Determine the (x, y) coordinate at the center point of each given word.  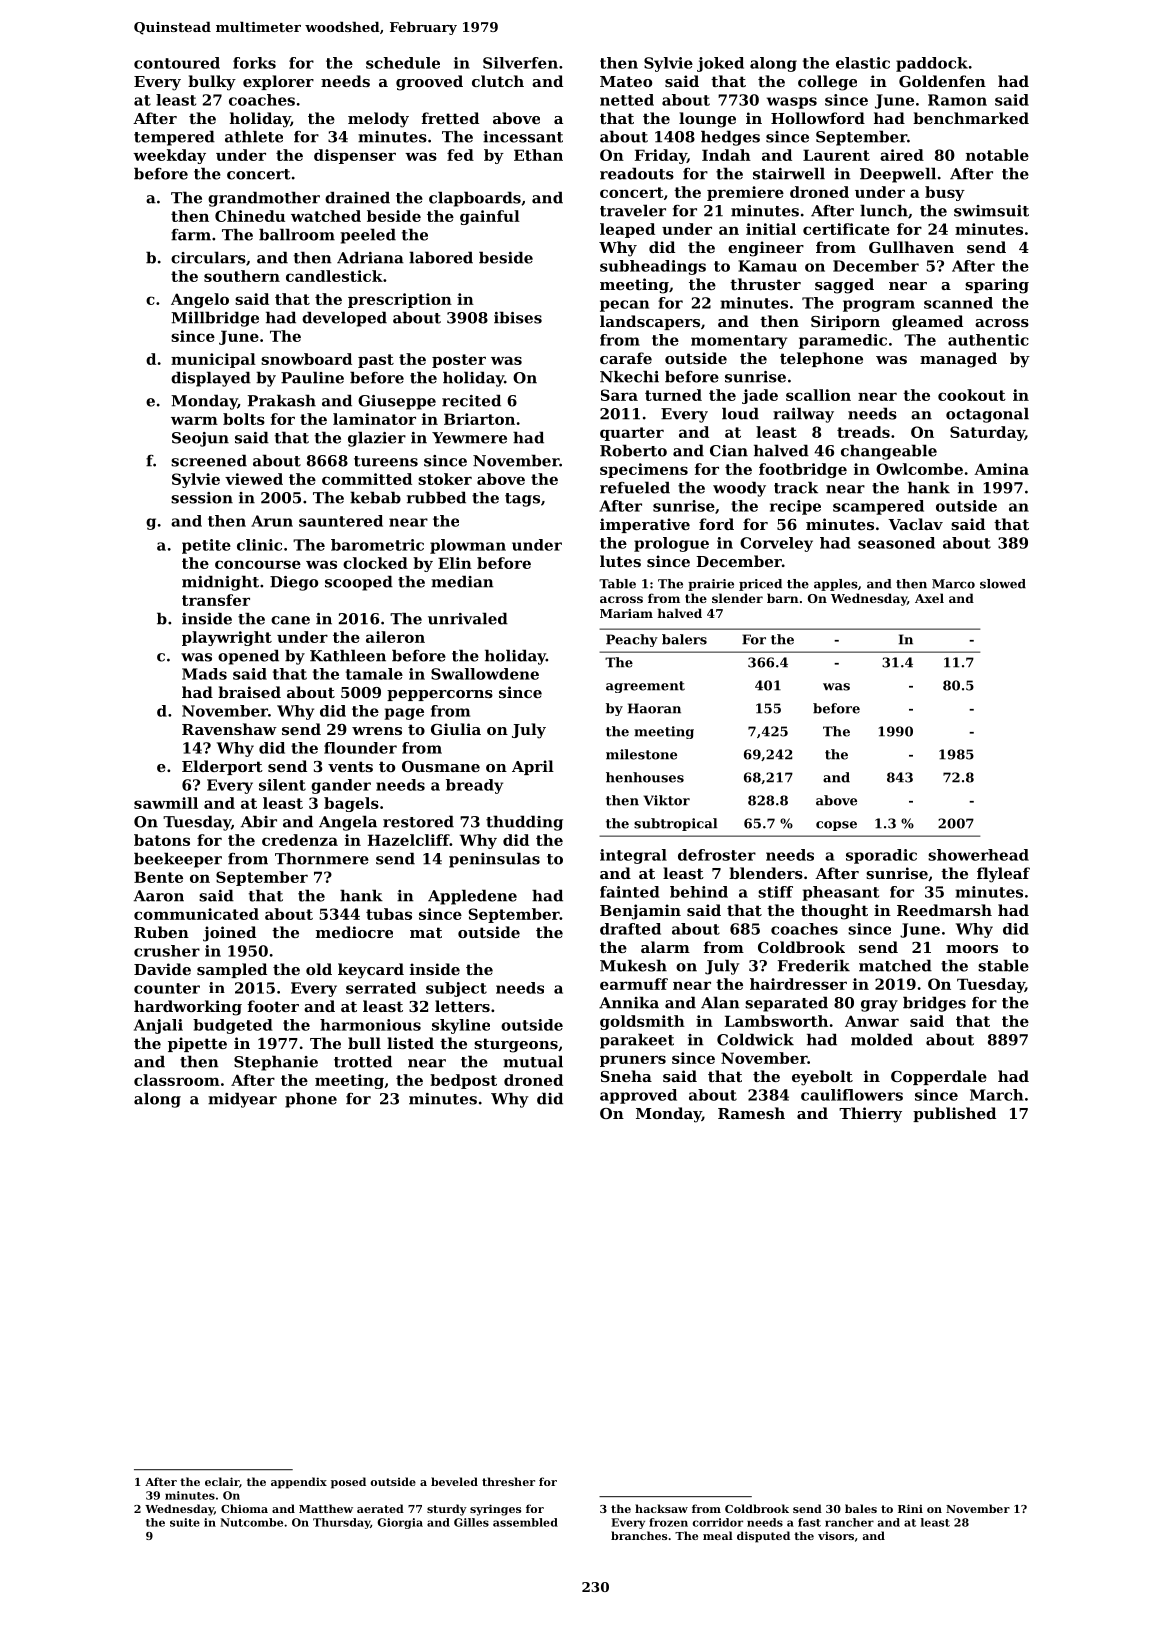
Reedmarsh (944, 910)
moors (972, 949)
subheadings (653, 267)
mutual (533, 1061)
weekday (169, 156)
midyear (242, 1100)
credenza (300, 840)
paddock (932, 64)
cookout (972, 395)
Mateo (626, 81)
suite (185, 1522)
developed (344, 319)
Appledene (472, 897)
